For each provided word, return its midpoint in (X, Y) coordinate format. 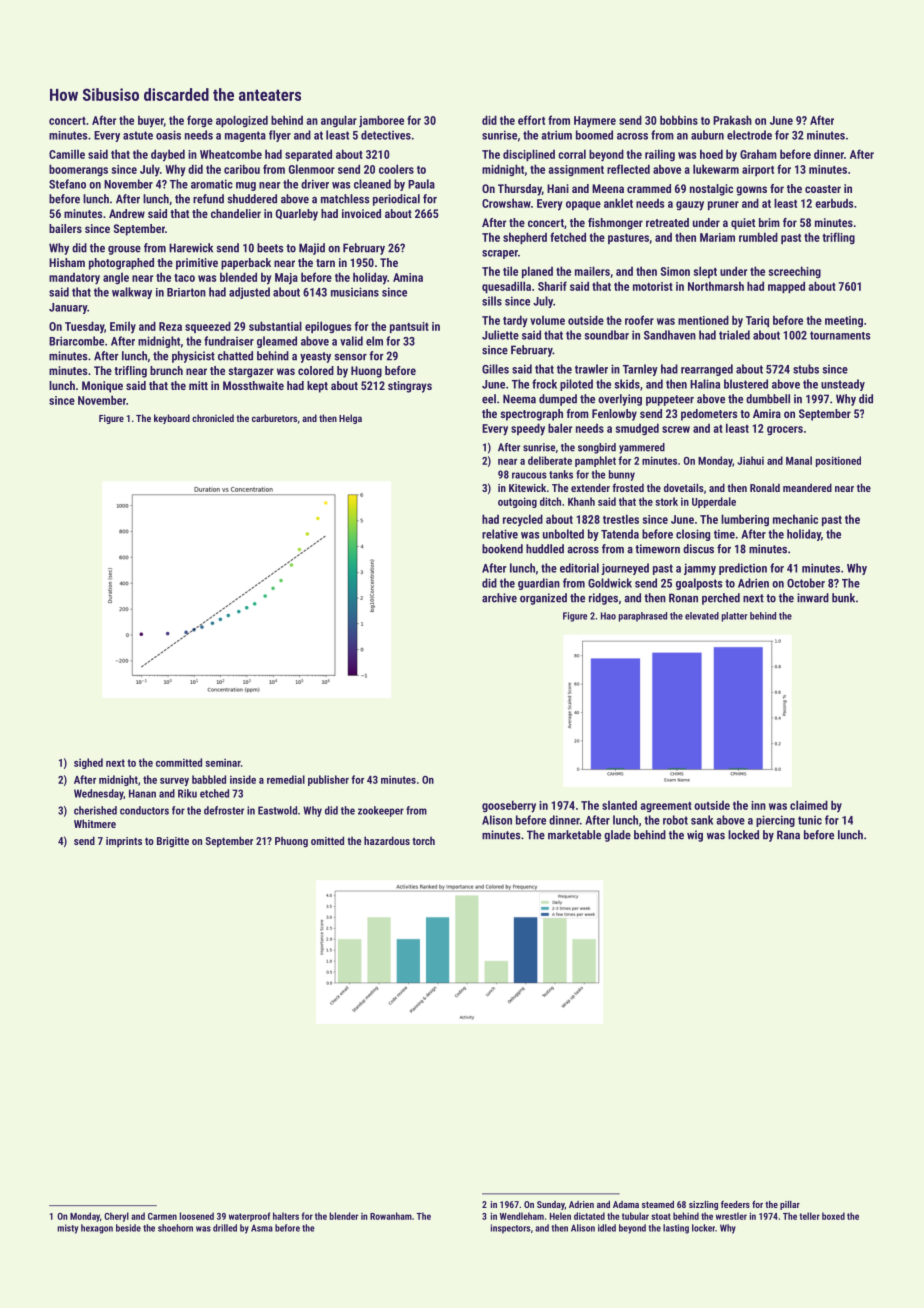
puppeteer (670, 400)
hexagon (97, 1229)
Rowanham (391, 1216)
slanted (619, 805)
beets (270, 248)
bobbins (679, 120)
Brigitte (173, 842)
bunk (843, 598)
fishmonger (615, 224)
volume (547, 320)
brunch (166, 370)
